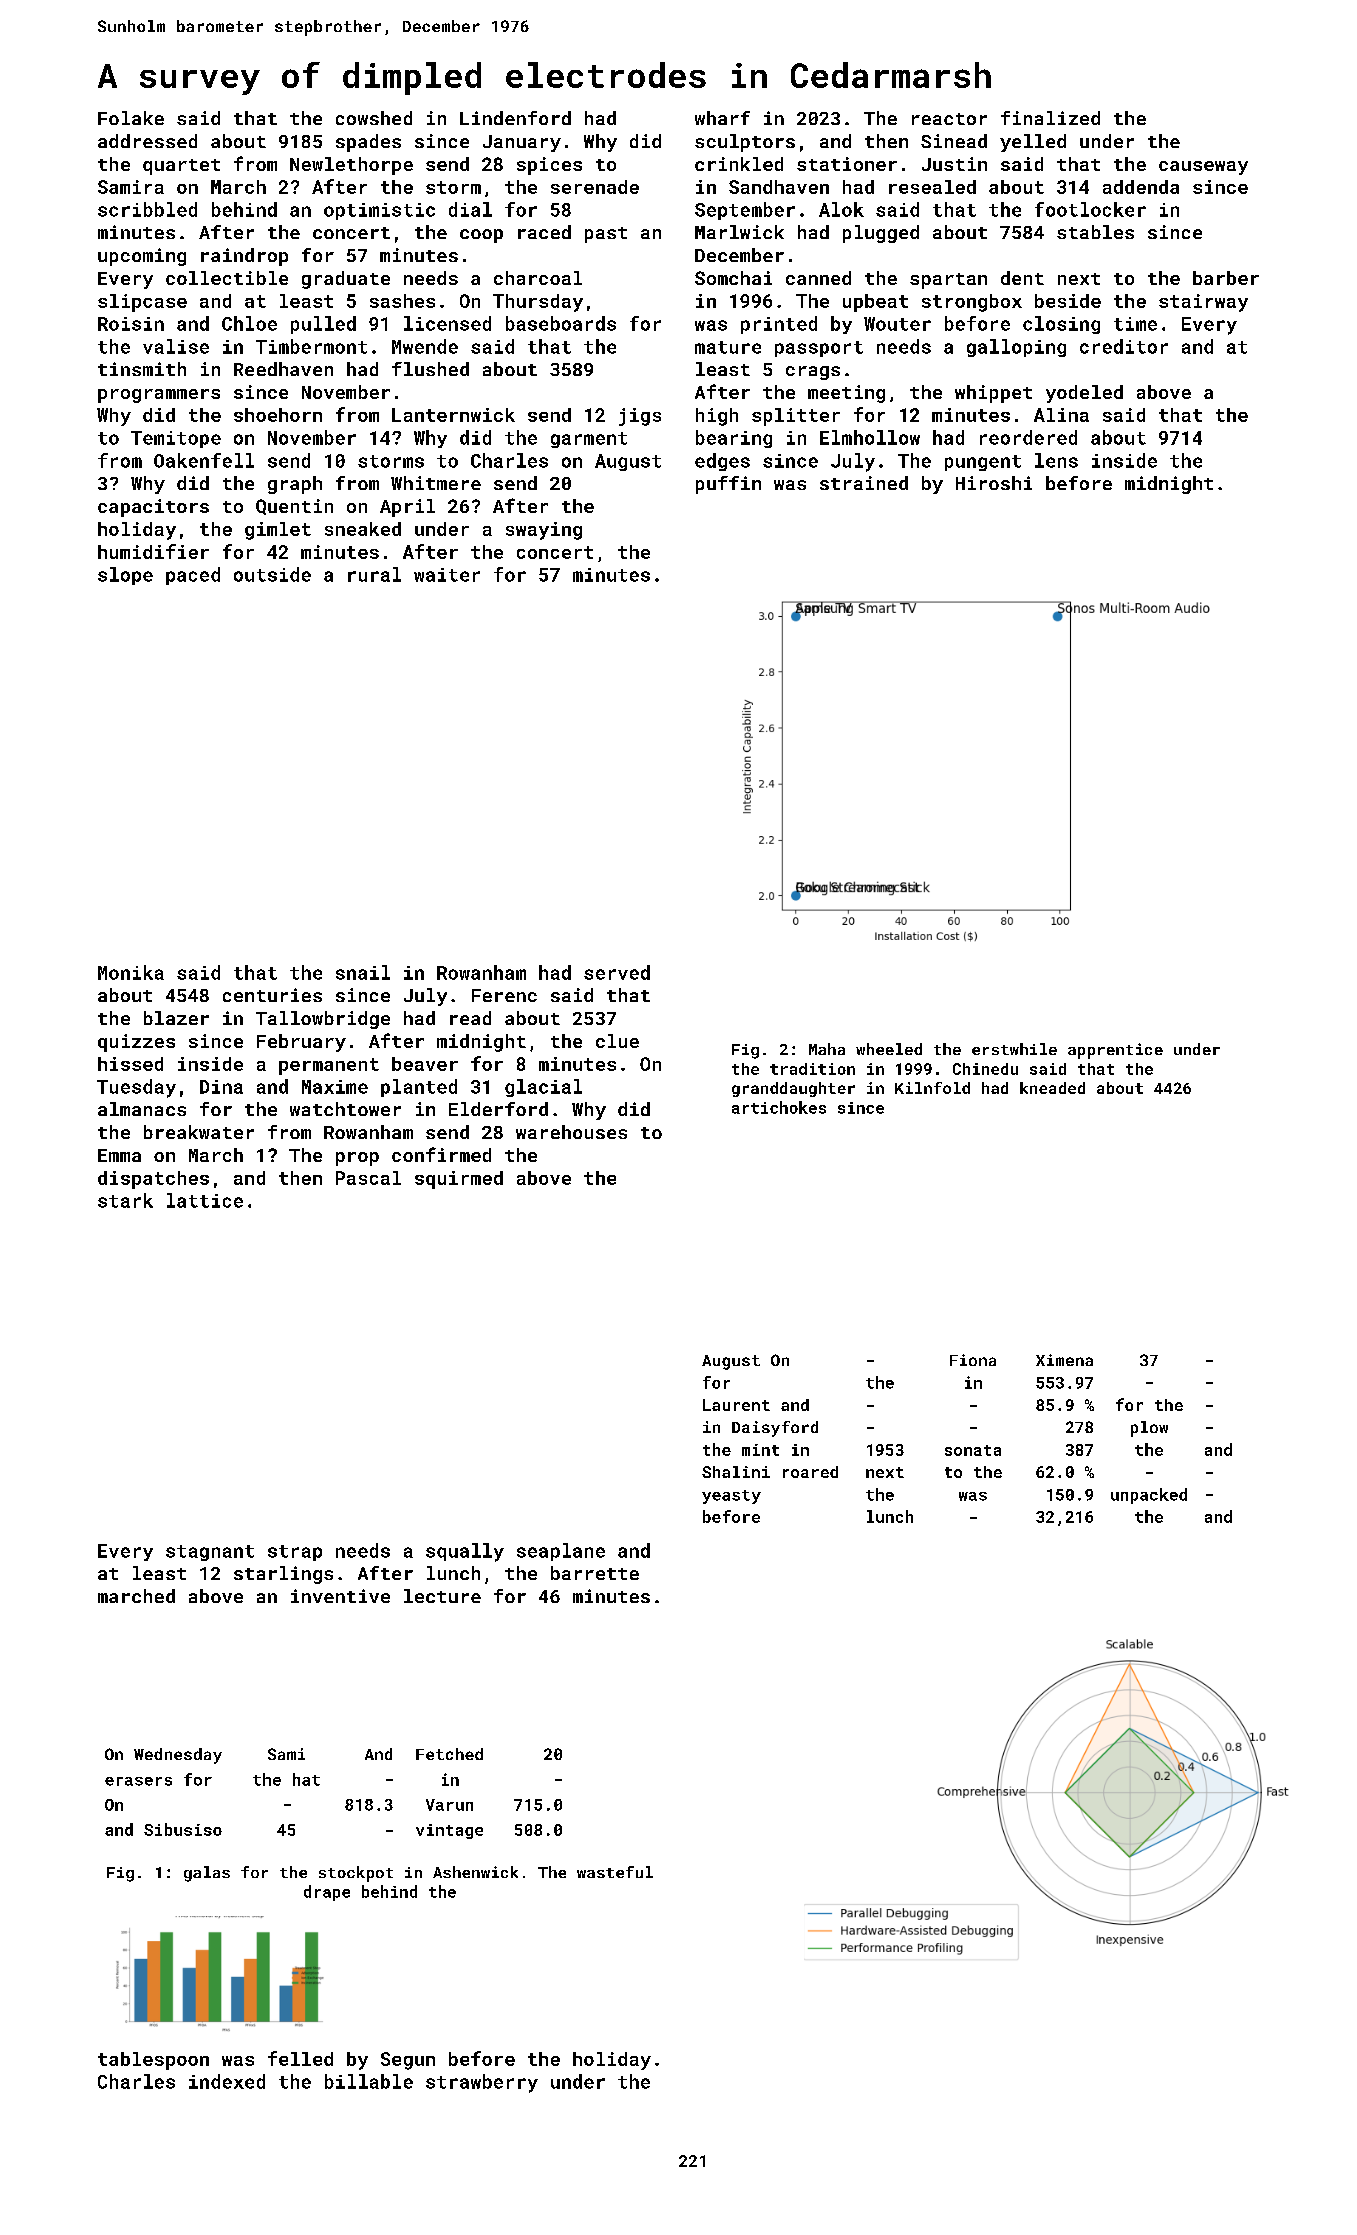 The height and width of the page is (2235, 1357). Describe the element at coordinates (1115, 1051) in the page. I see `apprentice` at that location.
